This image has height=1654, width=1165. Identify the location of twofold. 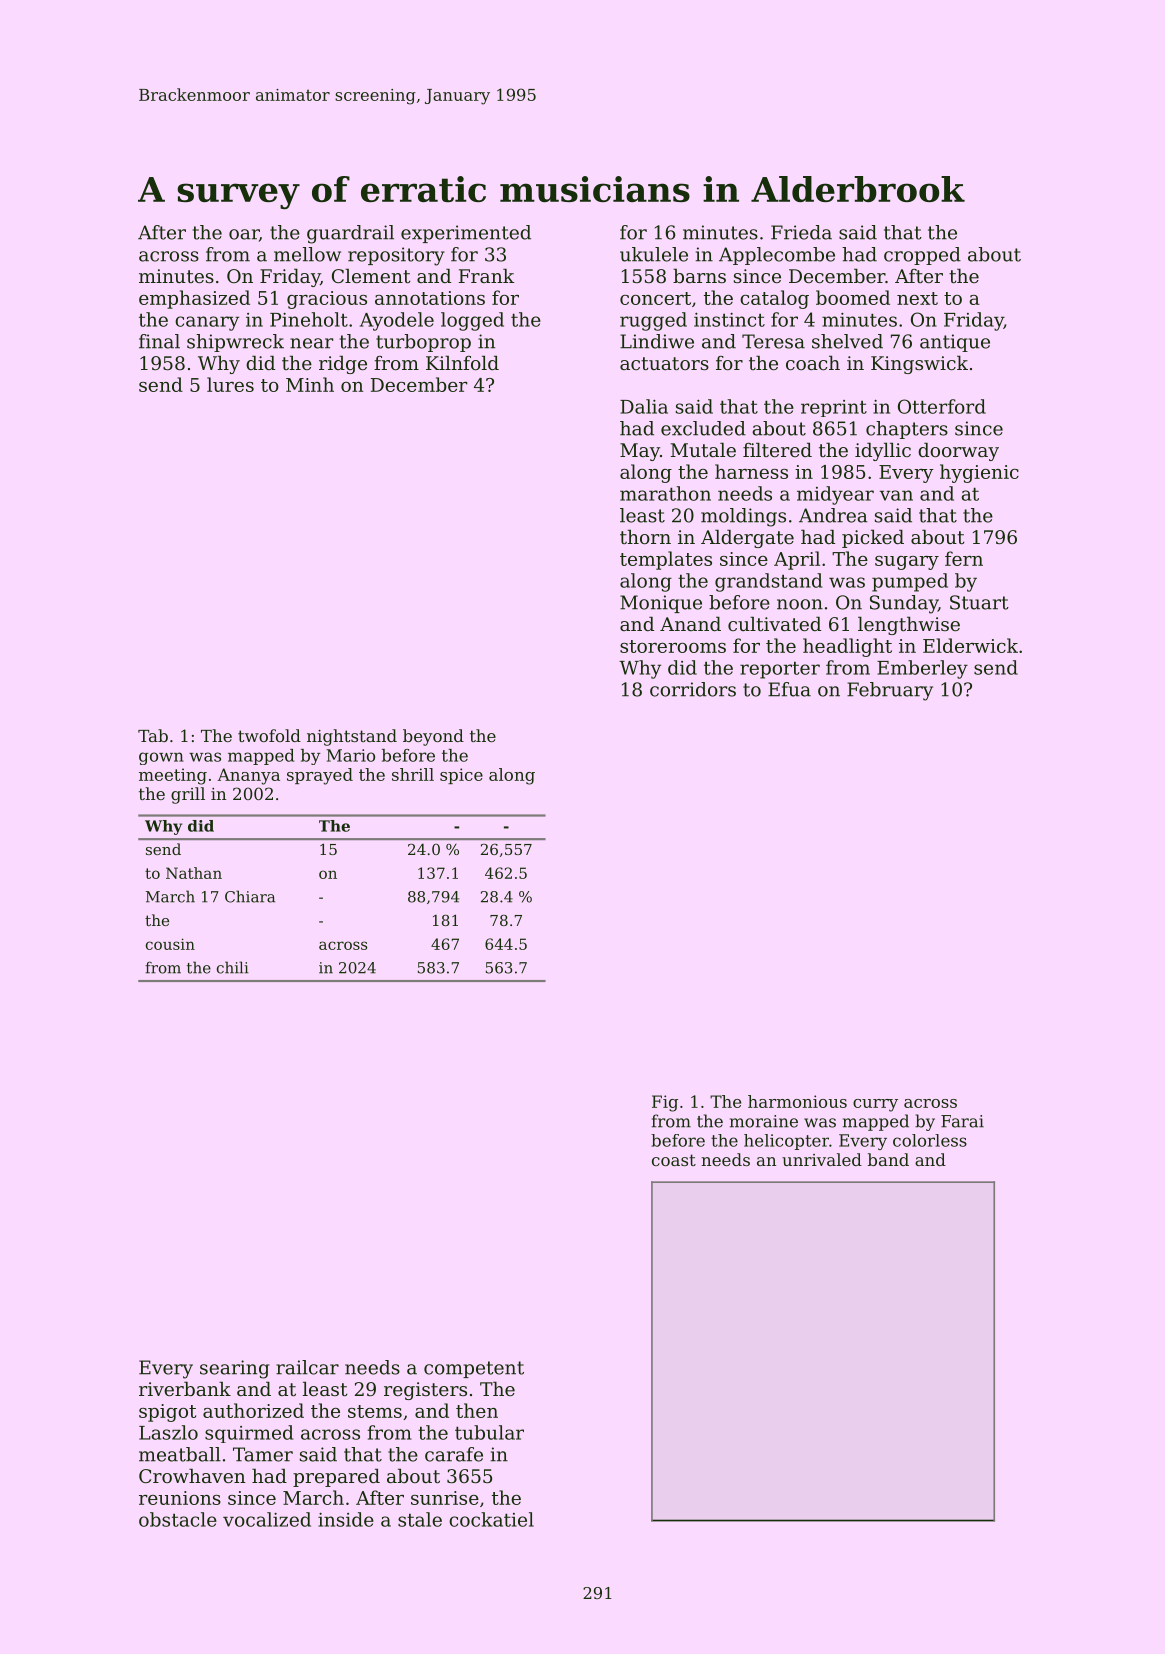
(269, 735).
